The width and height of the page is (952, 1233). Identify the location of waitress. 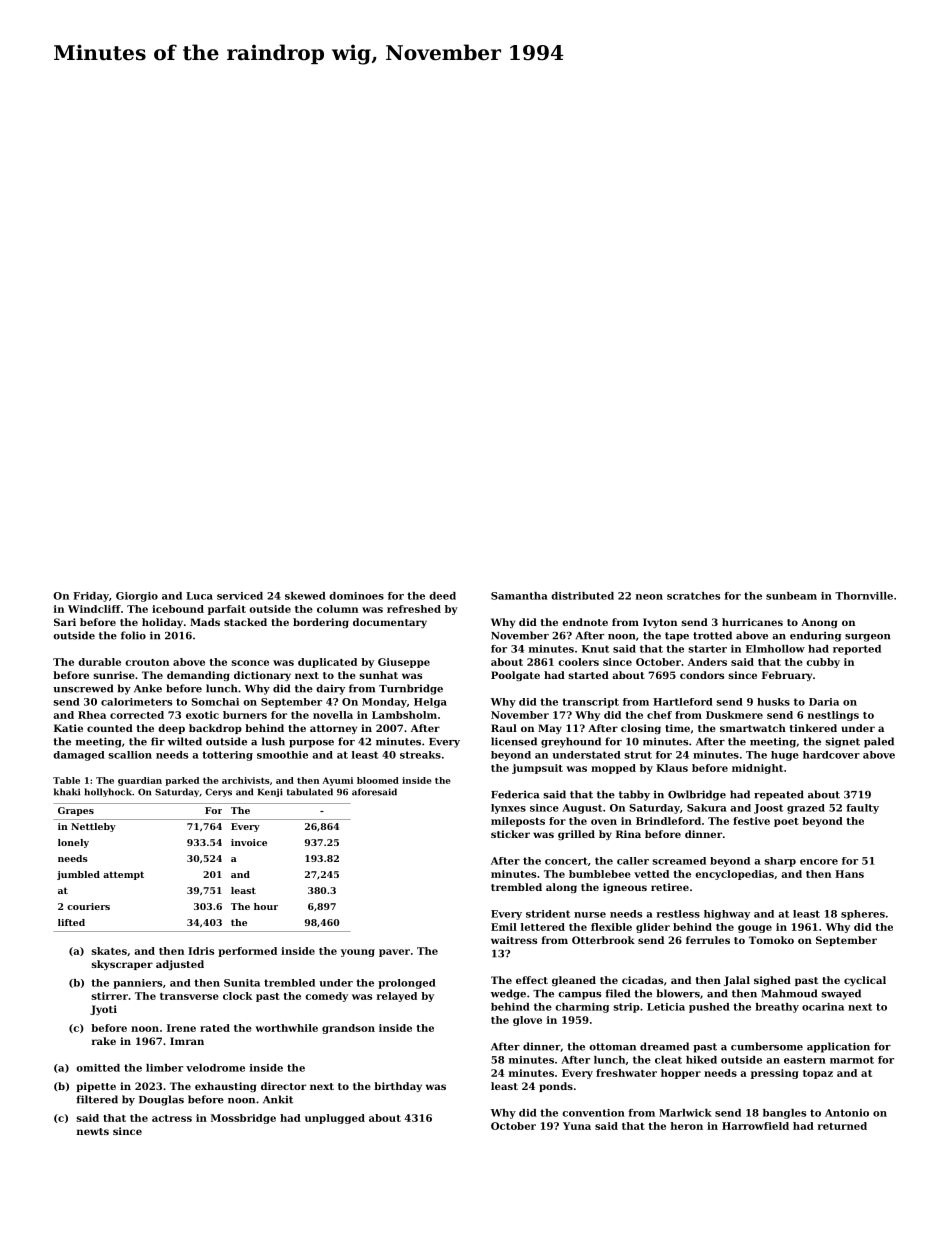
(514, 940).
